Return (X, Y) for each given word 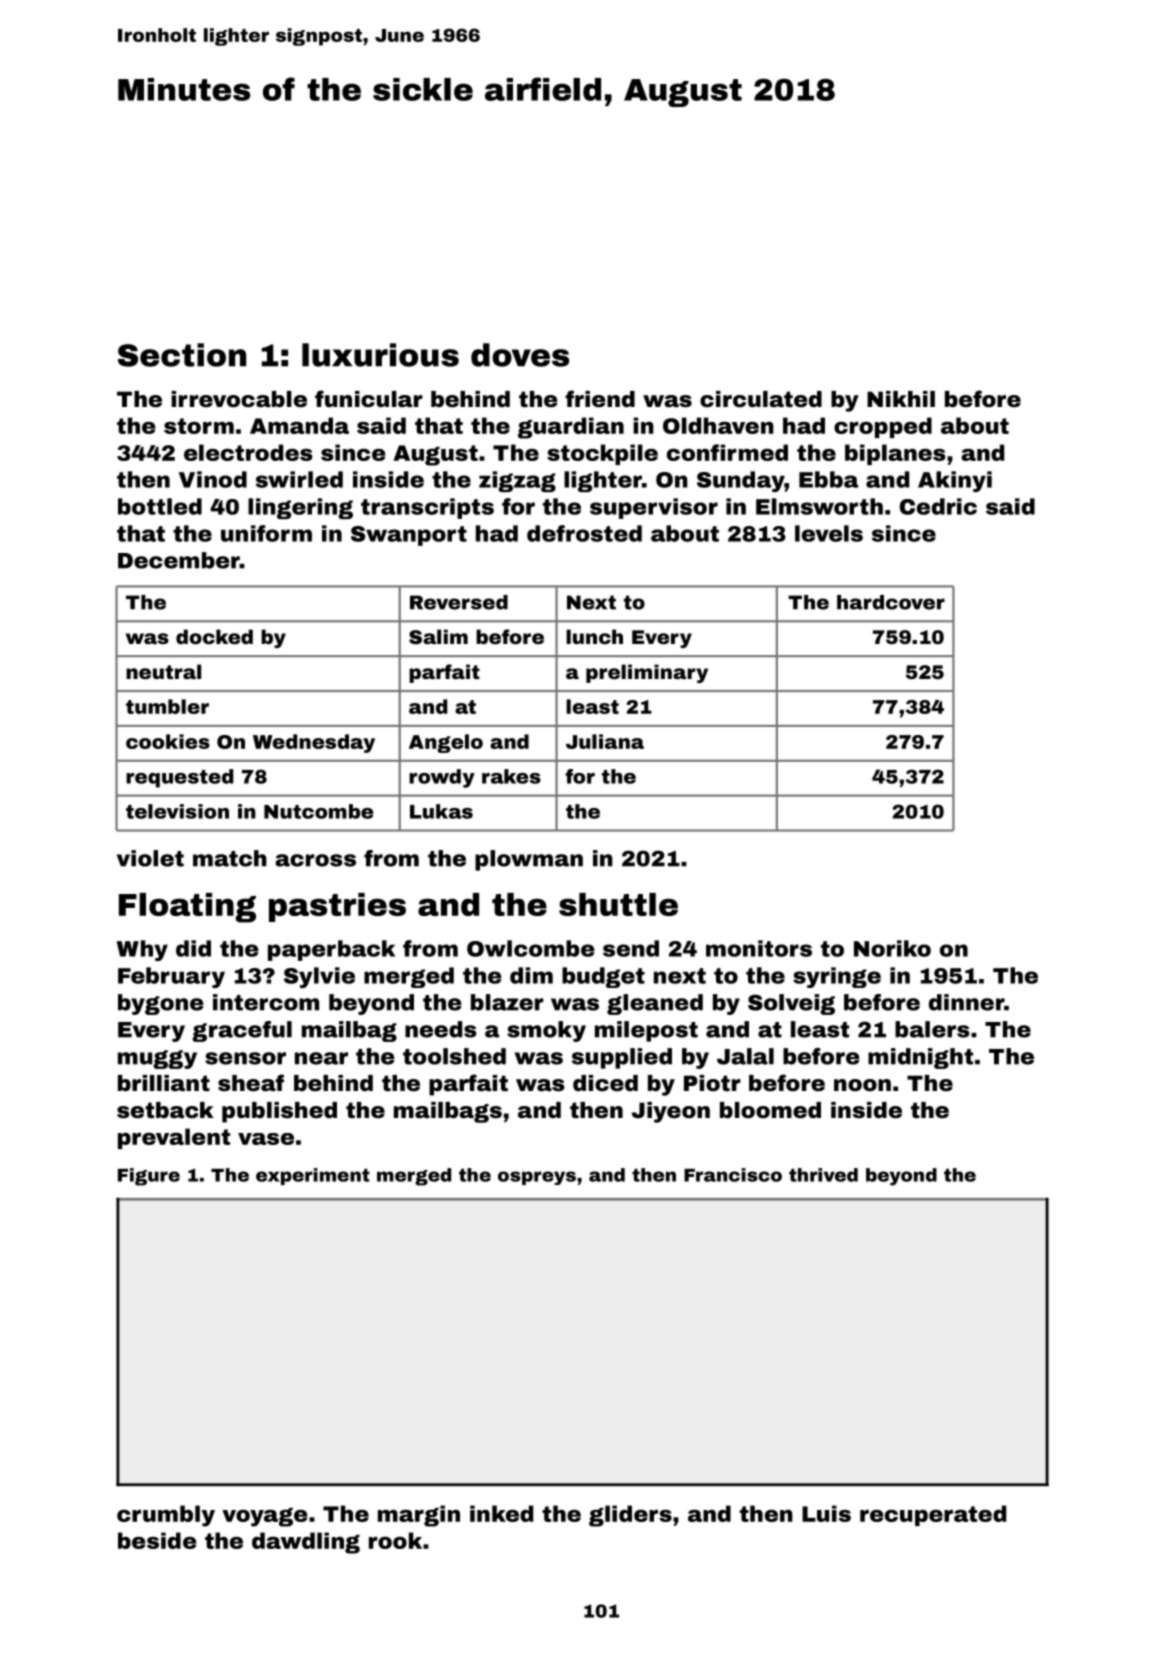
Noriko (892, 948)
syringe (837, 977)
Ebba (828, 479)
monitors (759, 948)
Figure (149, 1177)
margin (419, 1516)
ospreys (537, 1178)
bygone (161, 1004)
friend (600, 398)
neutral (163, 671)
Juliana (605, 741)
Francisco (733, 1175)
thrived (823, 1175)
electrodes (248, 452)
